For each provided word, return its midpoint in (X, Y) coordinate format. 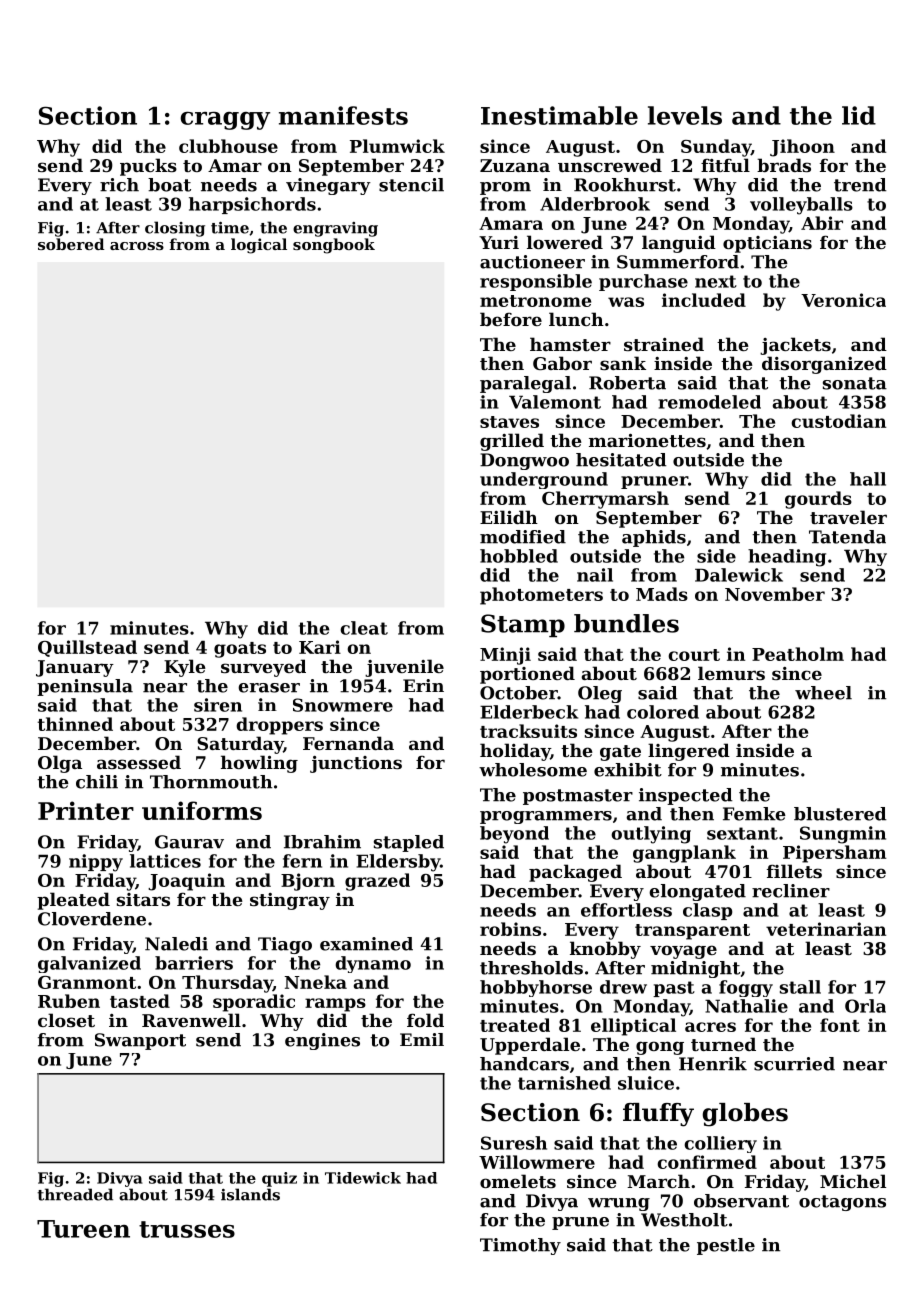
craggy (225, 121)
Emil (422, 1039)
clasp (707, 911)
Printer (86, 810)
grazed (377, 882)
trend (860, 185)
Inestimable (559, 115)
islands (250, 1194)
